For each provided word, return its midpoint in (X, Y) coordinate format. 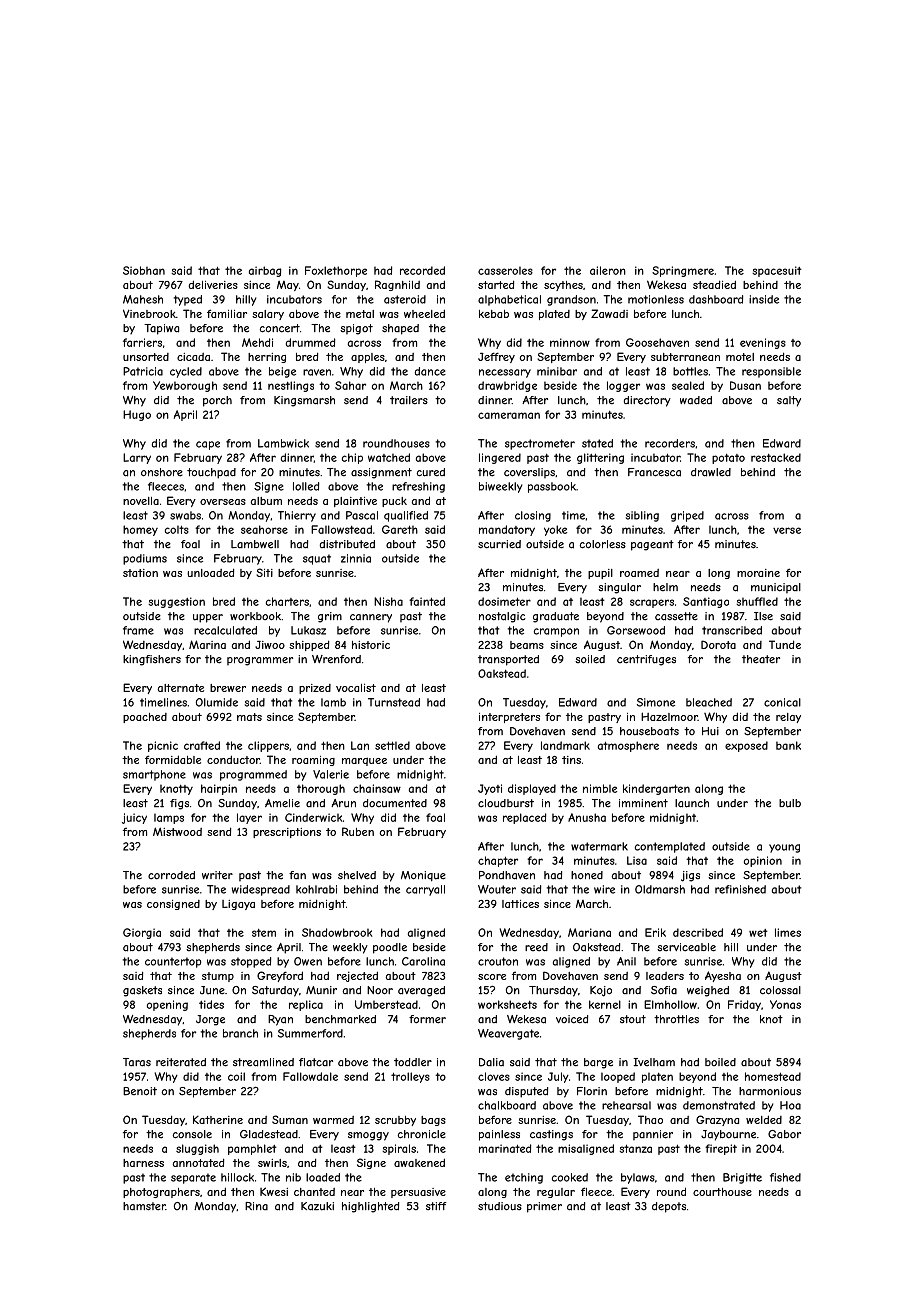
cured (431, 472)
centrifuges (646, 660)
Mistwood (177, 831)
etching (524, 1178)
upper (208, 618)
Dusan (745, 385)
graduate (556, 617)
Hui (710, 731)
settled (392, 745)
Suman (290, 1119)
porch (217, 401)
